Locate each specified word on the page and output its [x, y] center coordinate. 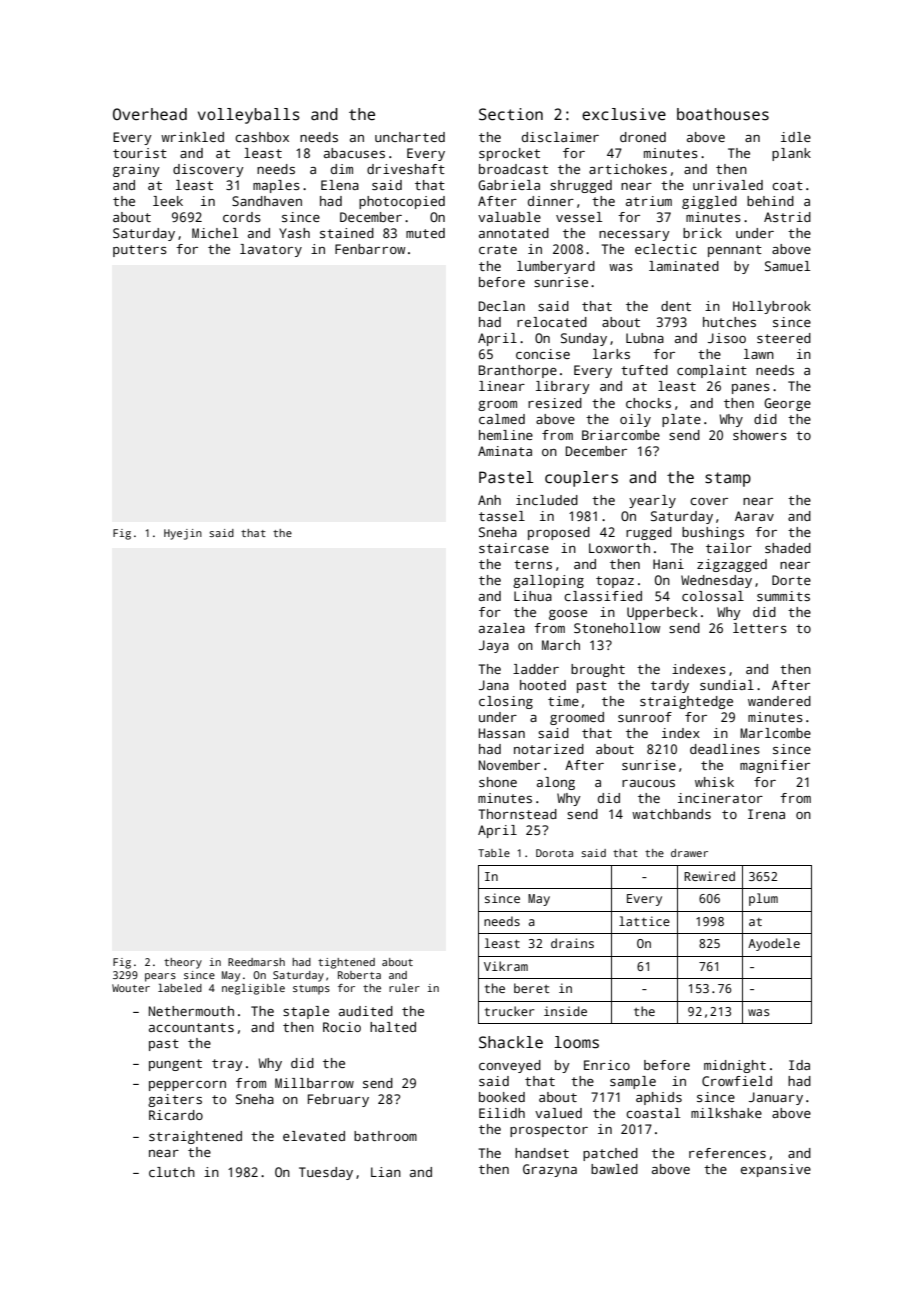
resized [555, 403]
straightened [195, 1137]
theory [183, 963]
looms [576, 1042]
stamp [728, 479]
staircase [514, 548]
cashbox [262, 137]
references [727, 1153]
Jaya [494, 646]
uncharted [410, 137]
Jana [494, 685]
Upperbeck [662, 613]
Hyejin [183, 534]
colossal [713, 596]
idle [796, 137]
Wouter [131, 988]
